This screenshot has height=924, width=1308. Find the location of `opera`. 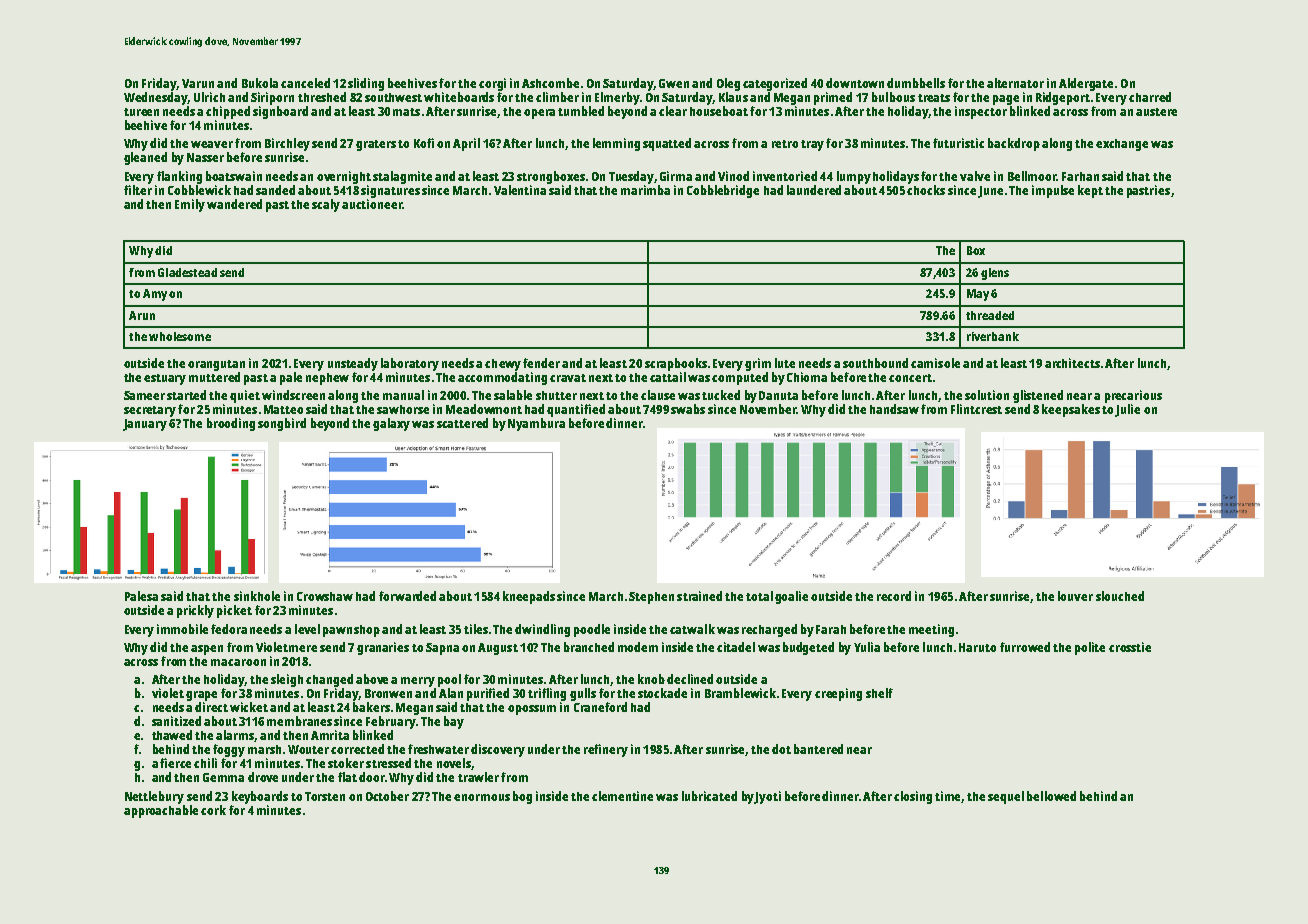

opera is located at coordinates (539, 114).
